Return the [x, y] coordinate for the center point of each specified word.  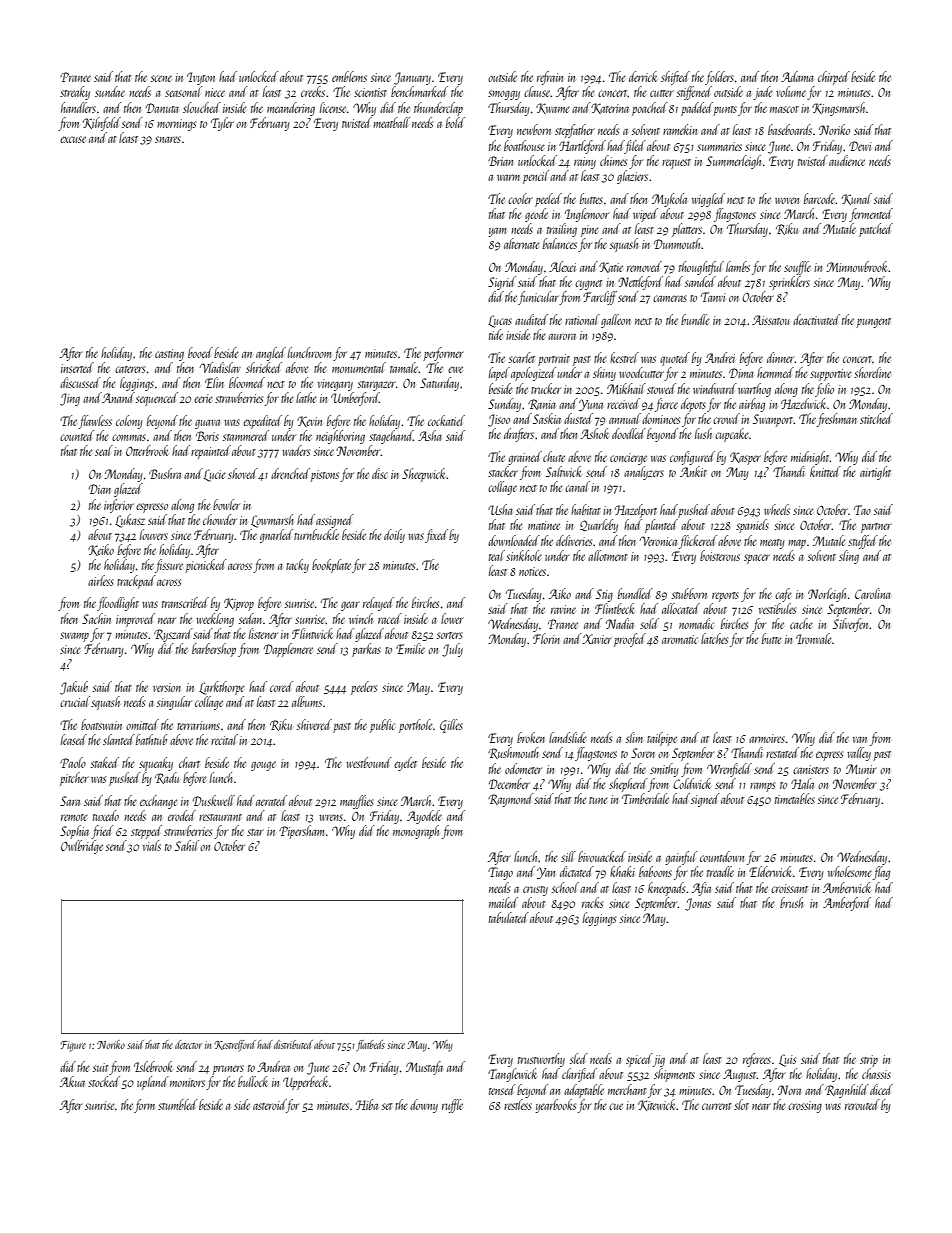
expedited [262, 422]
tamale [404, 367]
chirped [834, 78]
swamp [74, 637]
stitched [876, 418]
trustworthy [541, 1060]
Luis [787, 1060]
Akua [72, 1081]
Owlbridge [82, 847]
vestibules [777, 608]
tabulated [509, 917]
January [412, 78]
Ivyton [201, 78]
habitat [586, 509]
